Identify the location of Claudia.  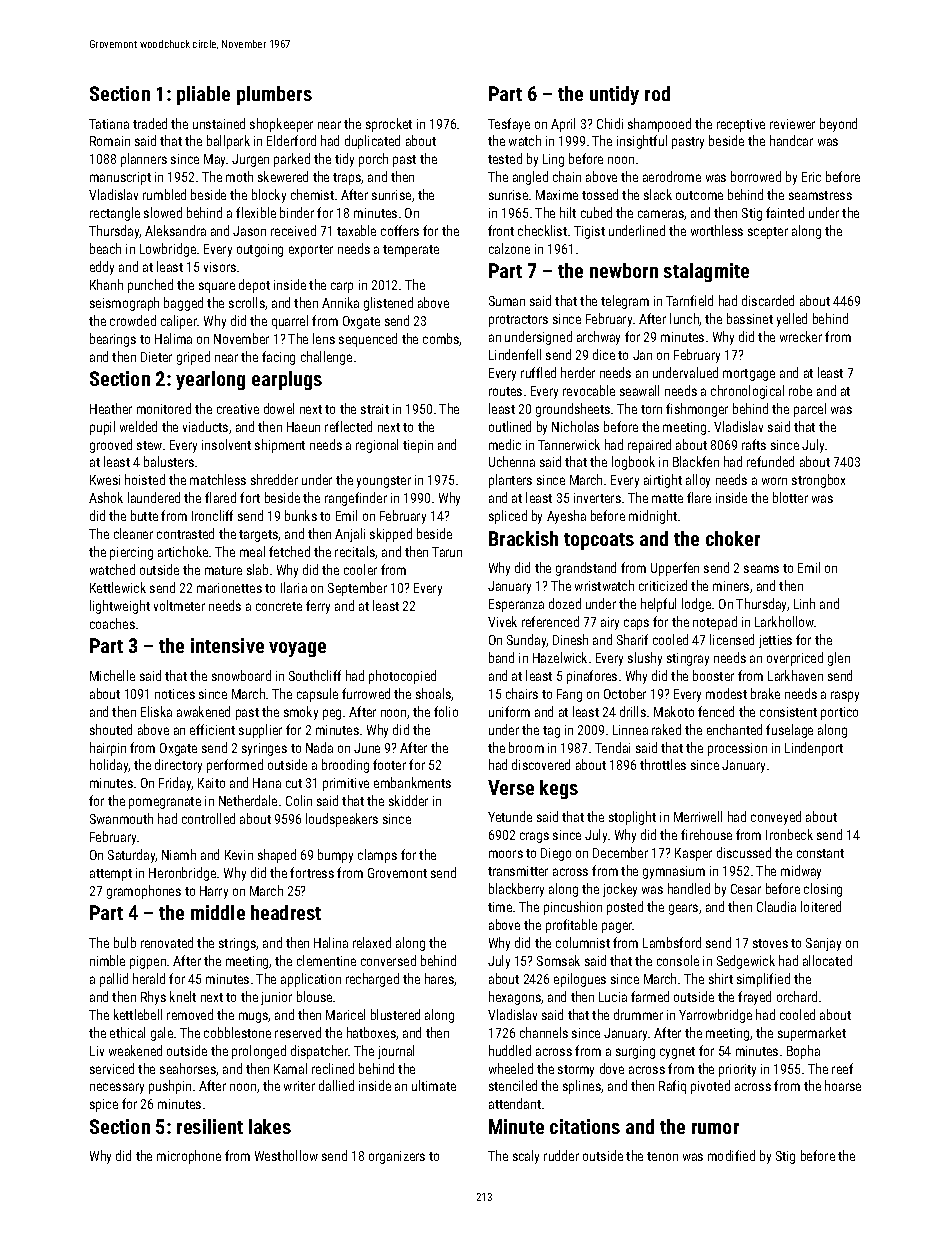
(776, 906).
